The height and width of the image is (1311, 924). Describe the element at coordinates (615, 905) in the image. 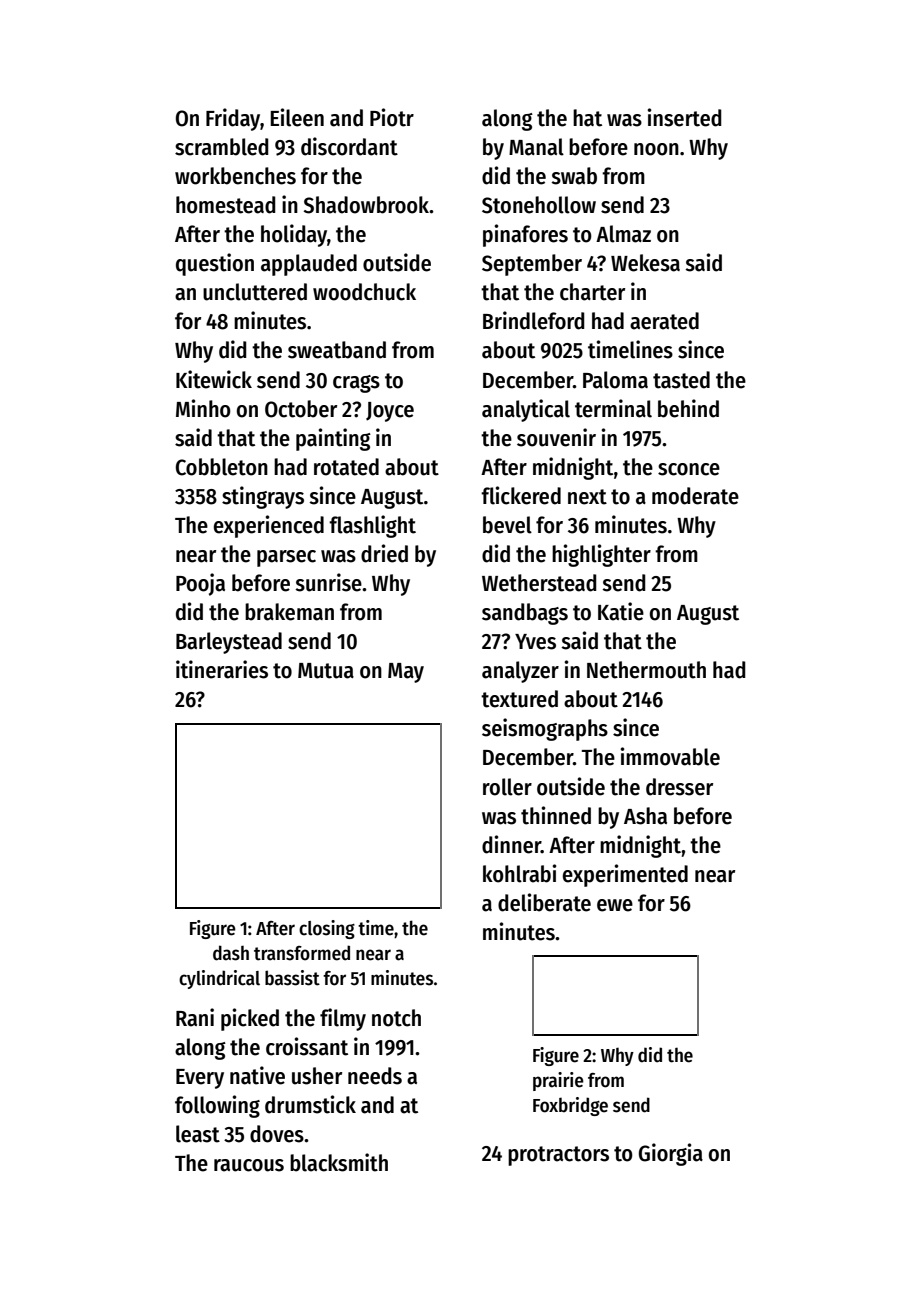

I see `ewe` at that location.
